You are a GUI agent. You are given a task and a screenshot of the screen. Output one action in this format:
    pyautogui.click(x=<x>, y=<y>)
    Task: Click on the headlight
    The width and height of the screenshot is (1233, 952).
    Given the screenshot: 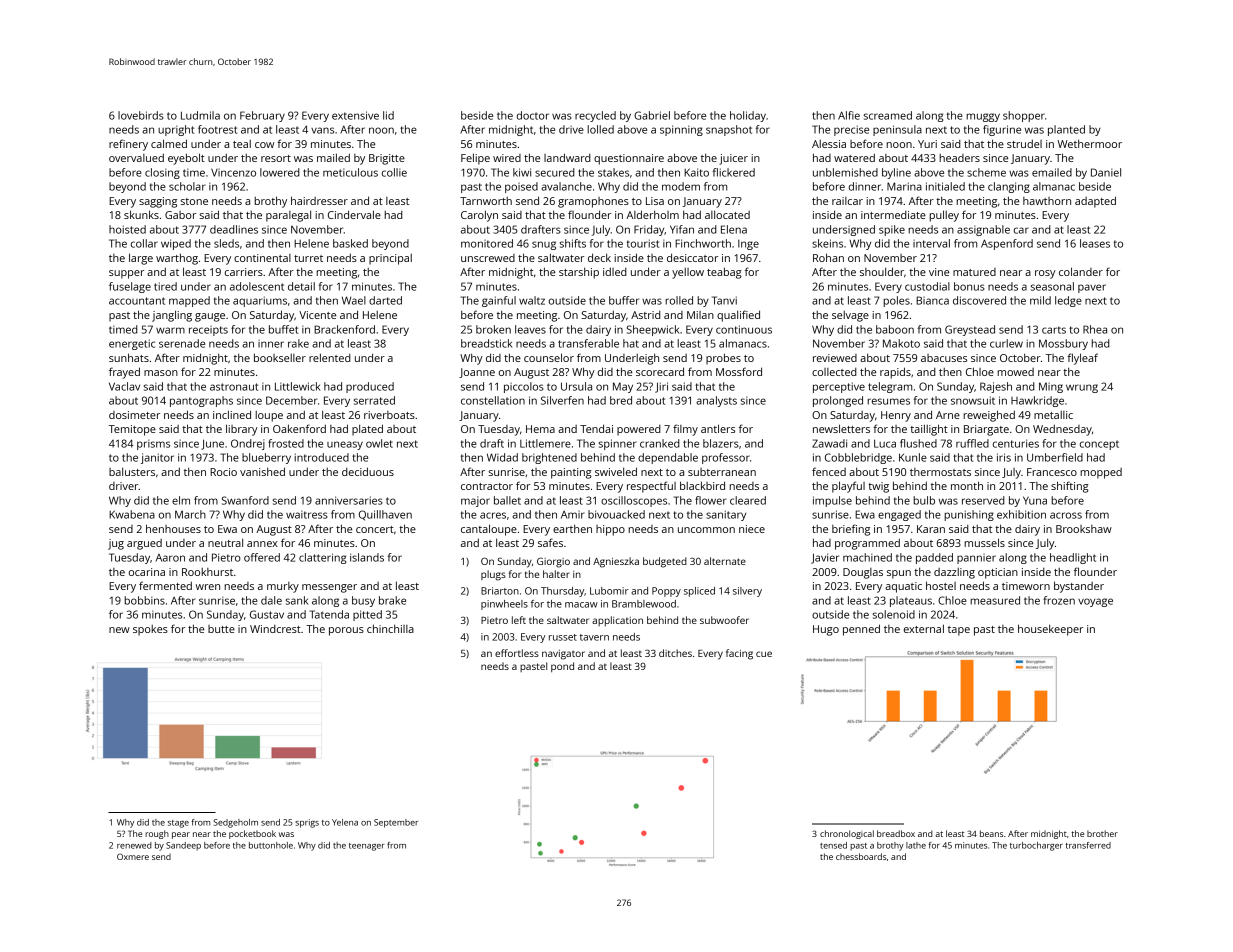 What is the action you would take?
    pyautogui.click(x=1073, y=558)
